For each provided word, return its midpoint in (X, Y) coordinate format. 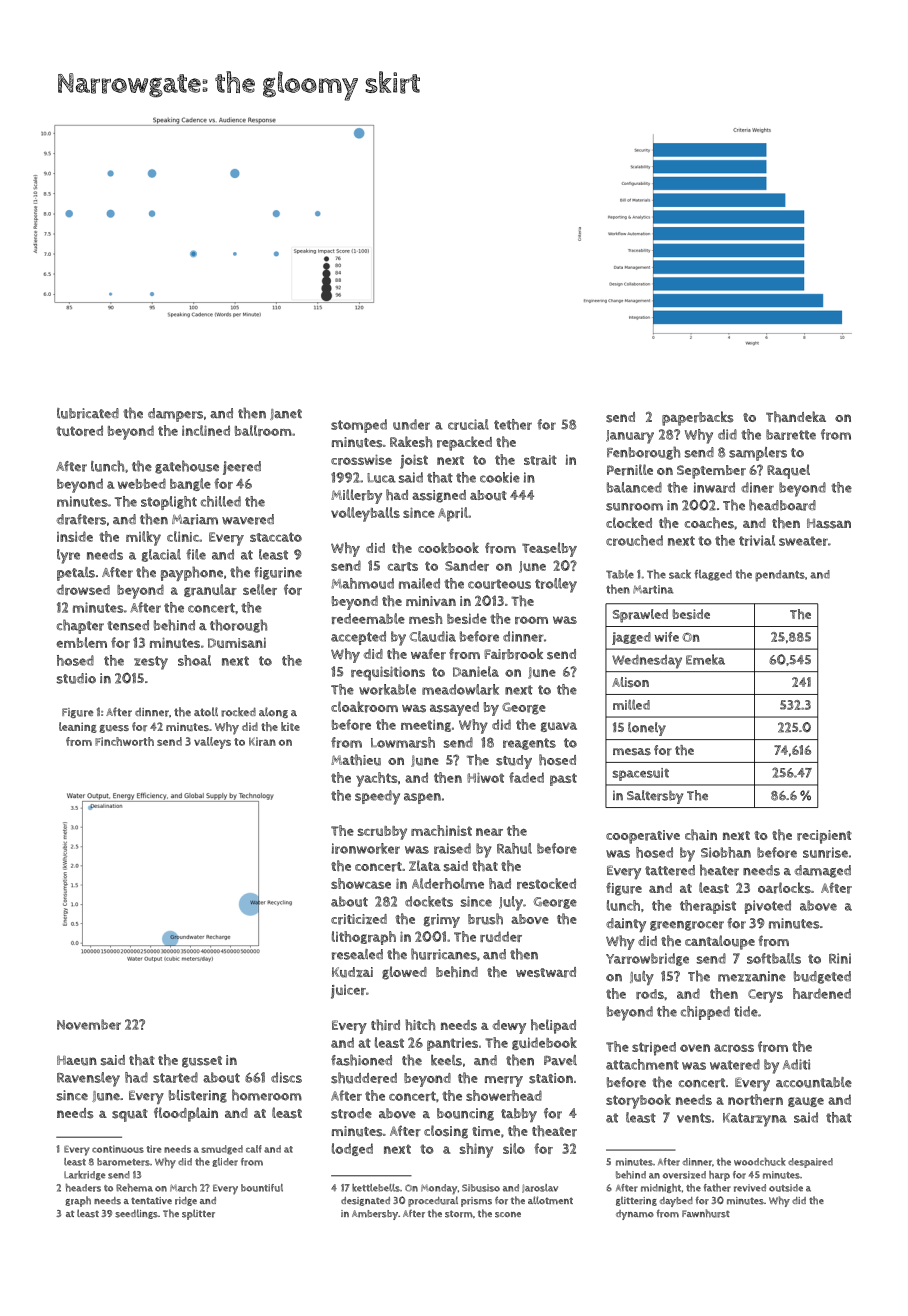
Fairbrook (513, 654)
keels (446, 1060)
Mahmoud (362, 583)
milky (143, 538)
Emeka (705, 659)
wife (667, 637)
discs (286, 1077)
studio (76, 678)
